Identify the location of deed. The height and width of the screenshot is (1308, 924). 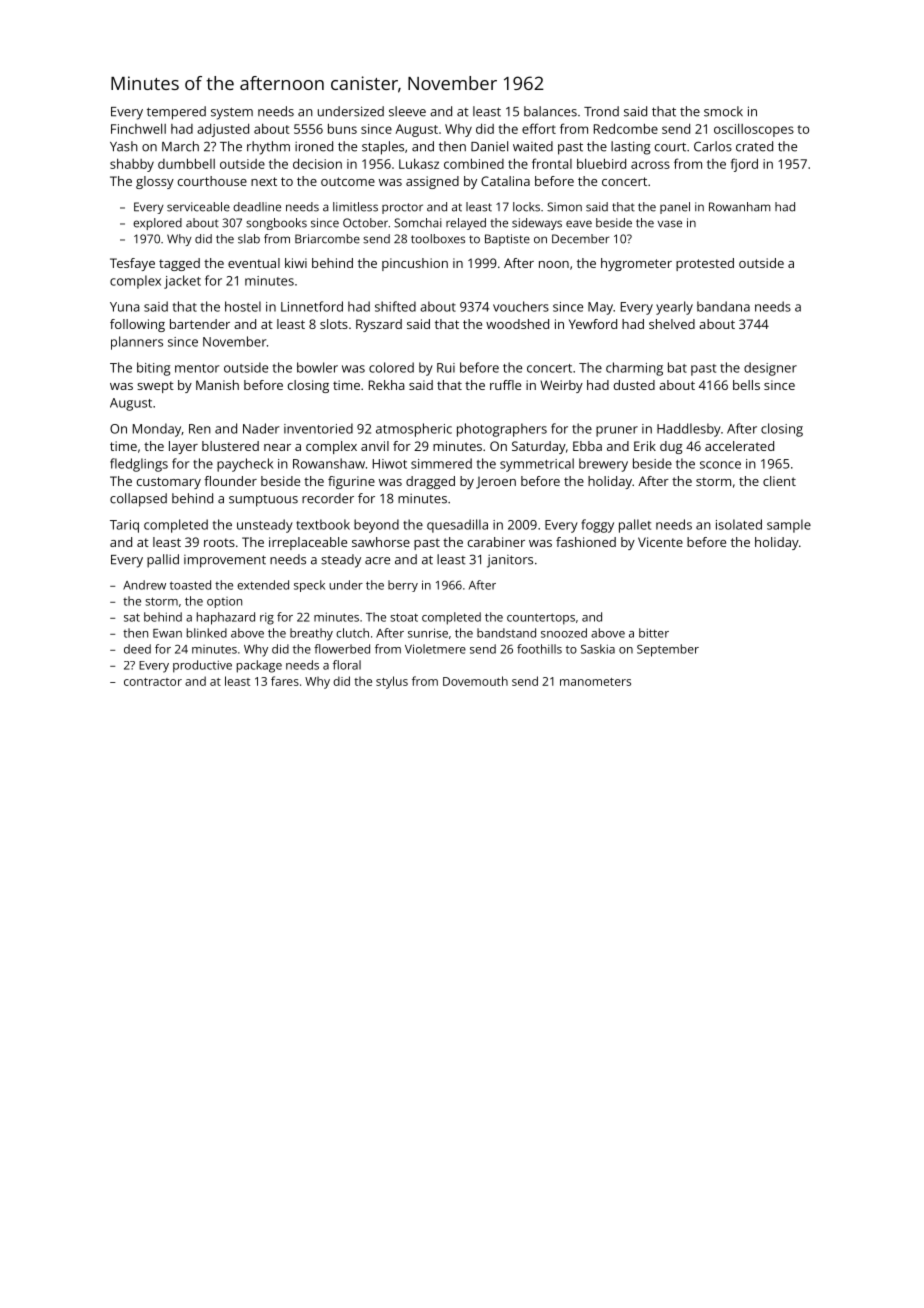
(137, 649).
